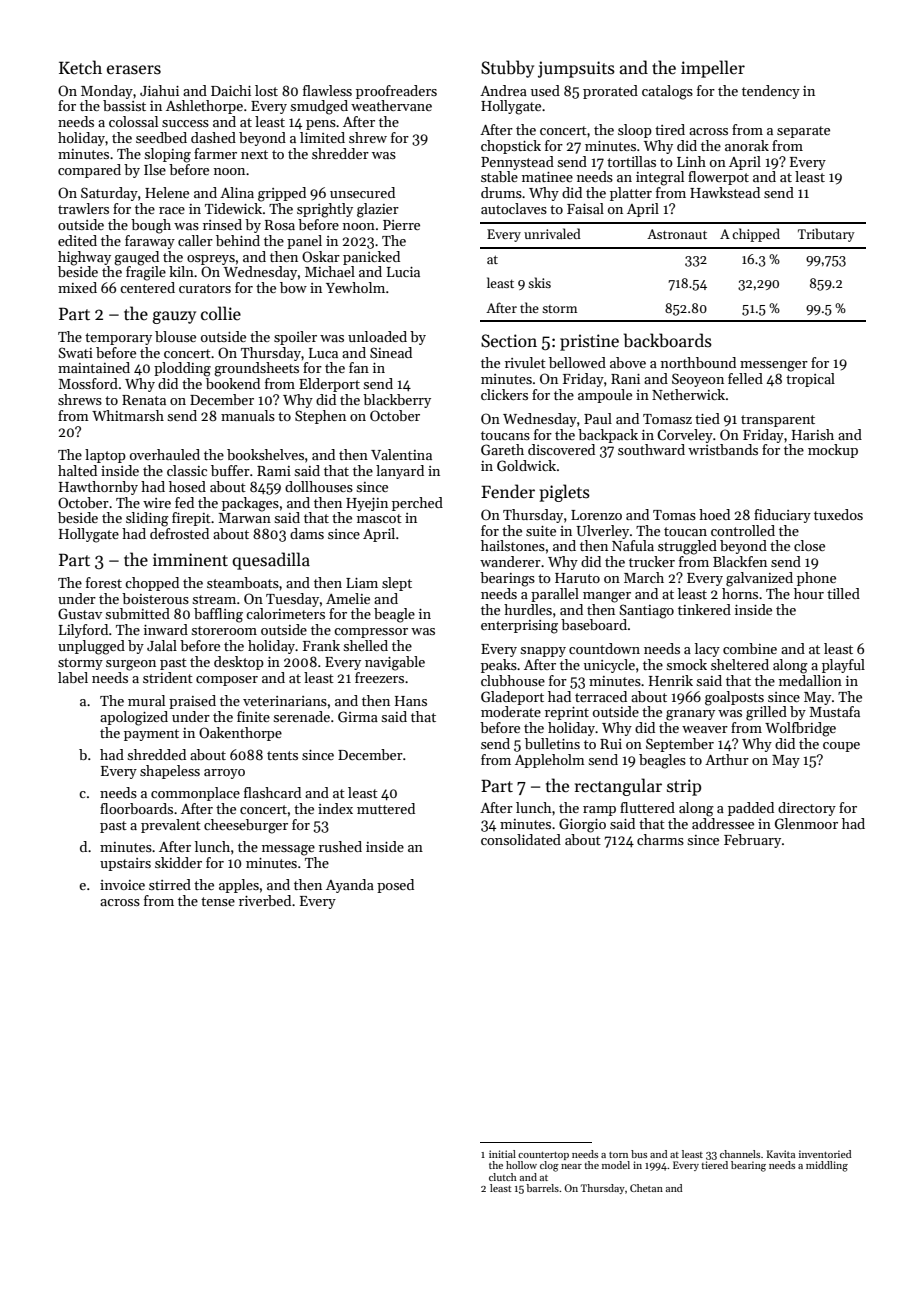 This screenshot has width=924, height=1308. Describe the element at coordinates (134, 718) in the screenshot. I see `apologized` at that location.
